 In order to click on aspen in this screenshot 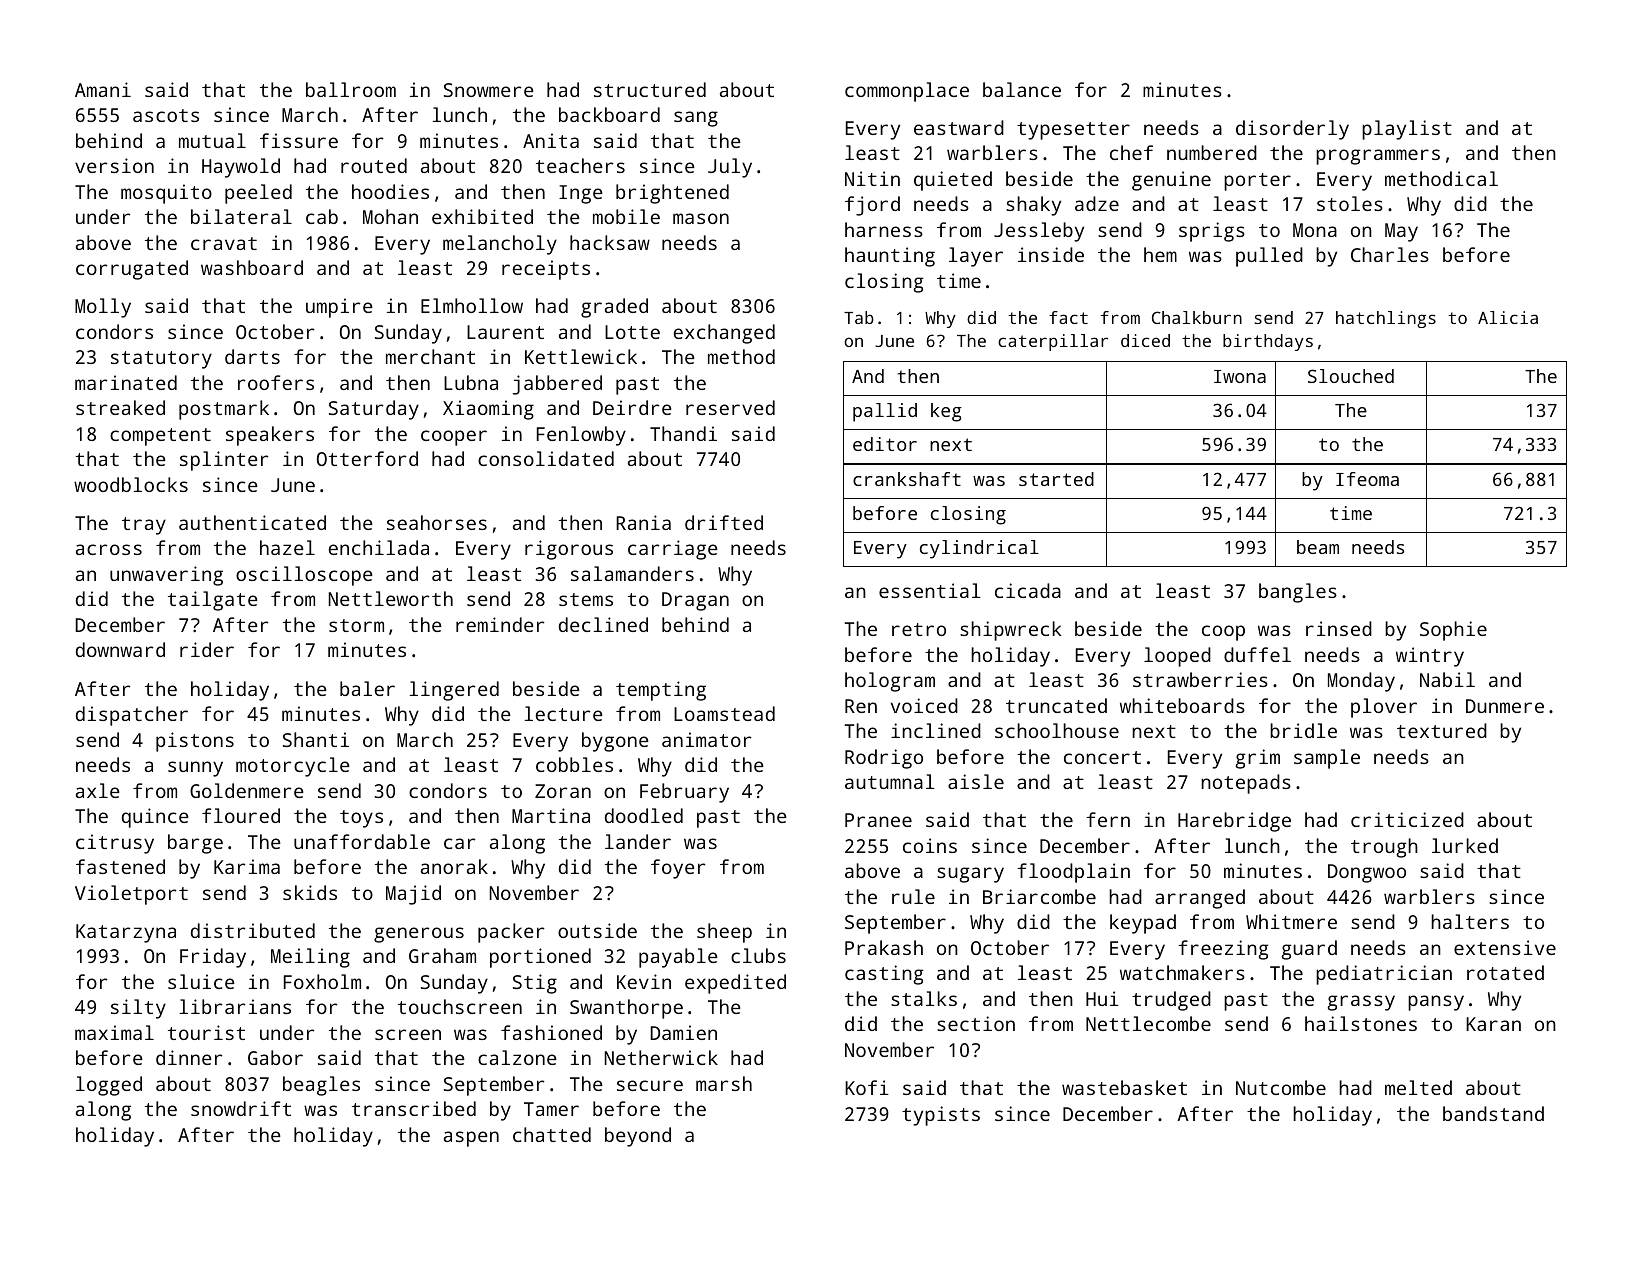, I will do `click(471, 1139)`.
